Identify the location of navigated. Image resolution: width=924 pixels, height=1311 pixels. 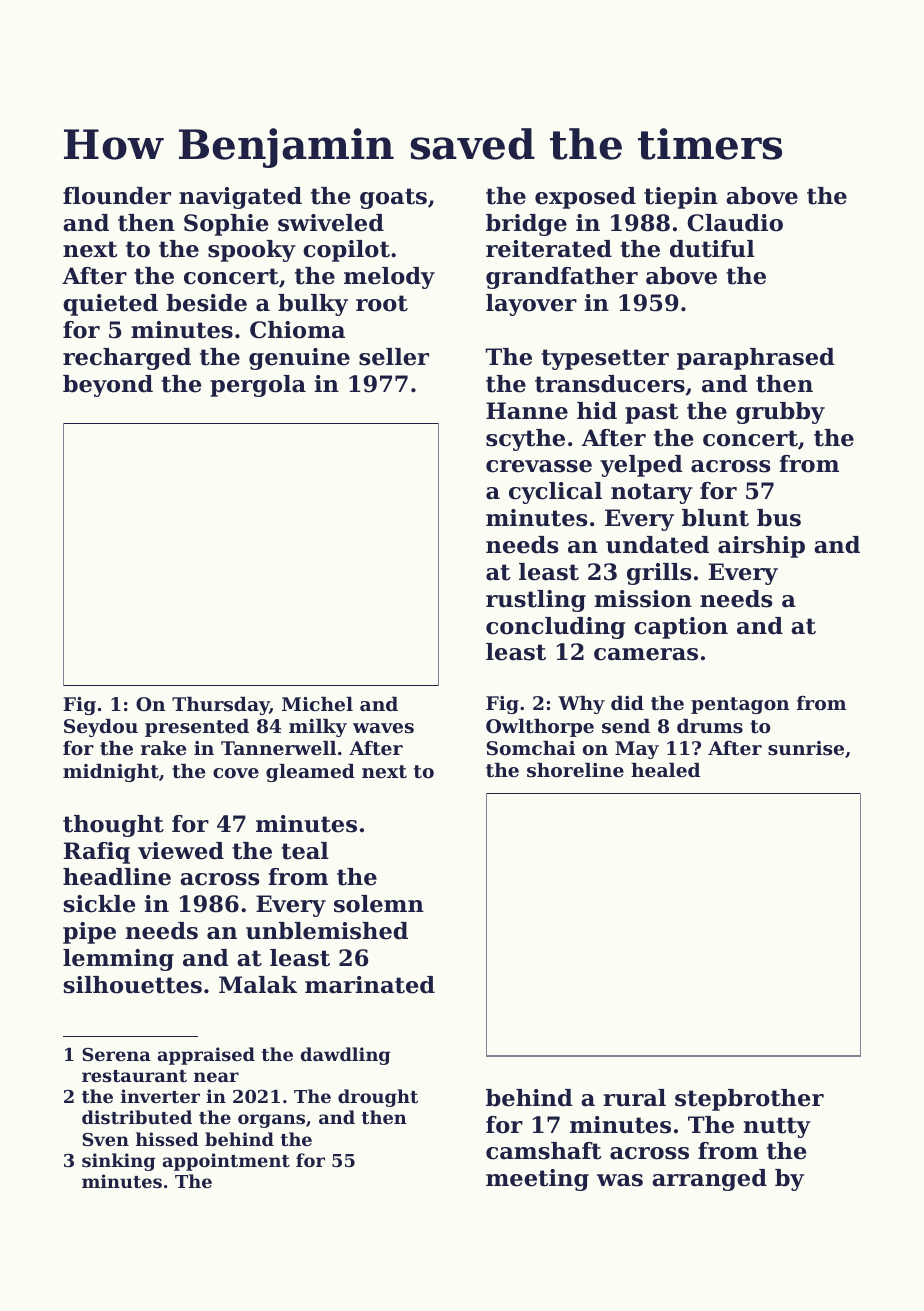
(240, 198).
